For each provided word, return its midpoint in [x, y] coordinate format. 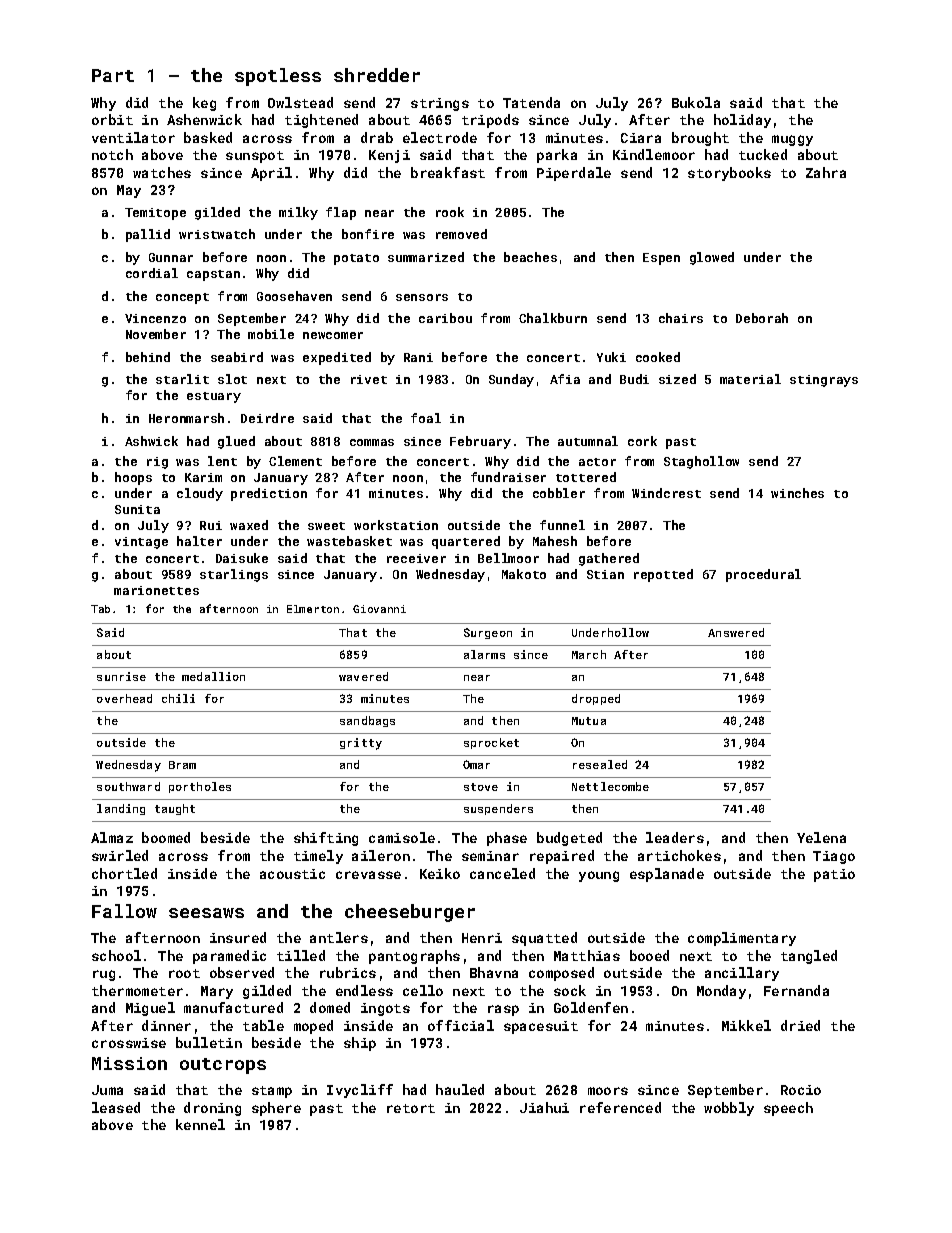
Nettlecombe [610, 786]
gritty [361, 744]
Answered [736, 632]
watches [162, 172]
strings [440, 104]
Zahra [826, 172]
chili [178, 698]
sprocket [491, 743]
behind [148, 357]
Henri [482, 938]
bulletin [209, 1042]
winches [797, 493]
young [599, 876]
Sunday [511, 380]
